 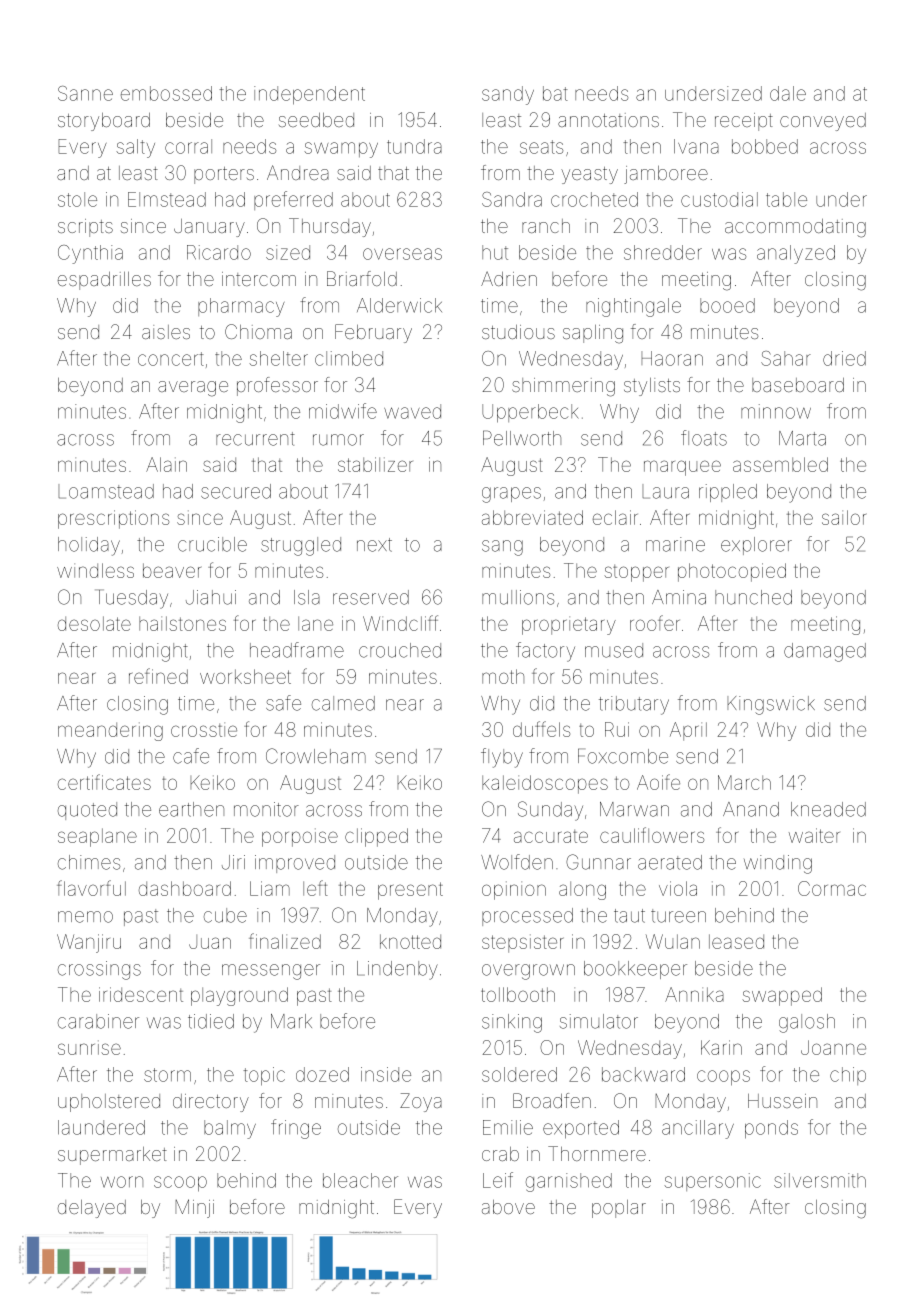 I want to click on Lindenby, so click(x=397, y=970).
